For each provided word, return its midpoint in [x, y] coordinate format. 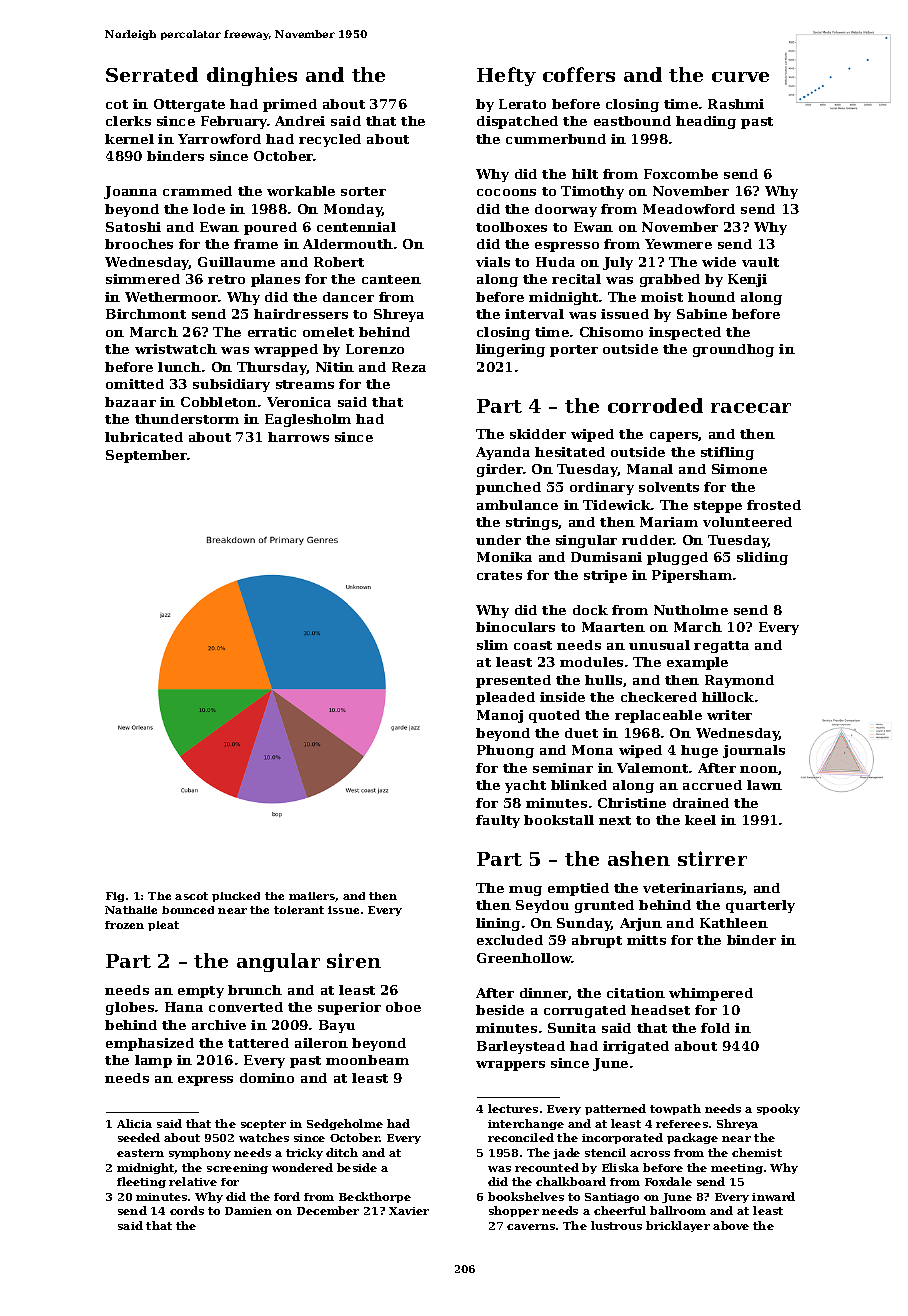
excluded [510, 940]
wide [719, 262]
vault [760, 262]
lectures [513, 1108]
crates [499, 575]
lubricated [144, 437]
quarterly [760, 906]
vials [493, 262]
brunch [255, 990]
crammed [197, 191]
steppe [718, 507]
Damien [248, 1211]
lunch [179, 367]
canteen [391, 279]
